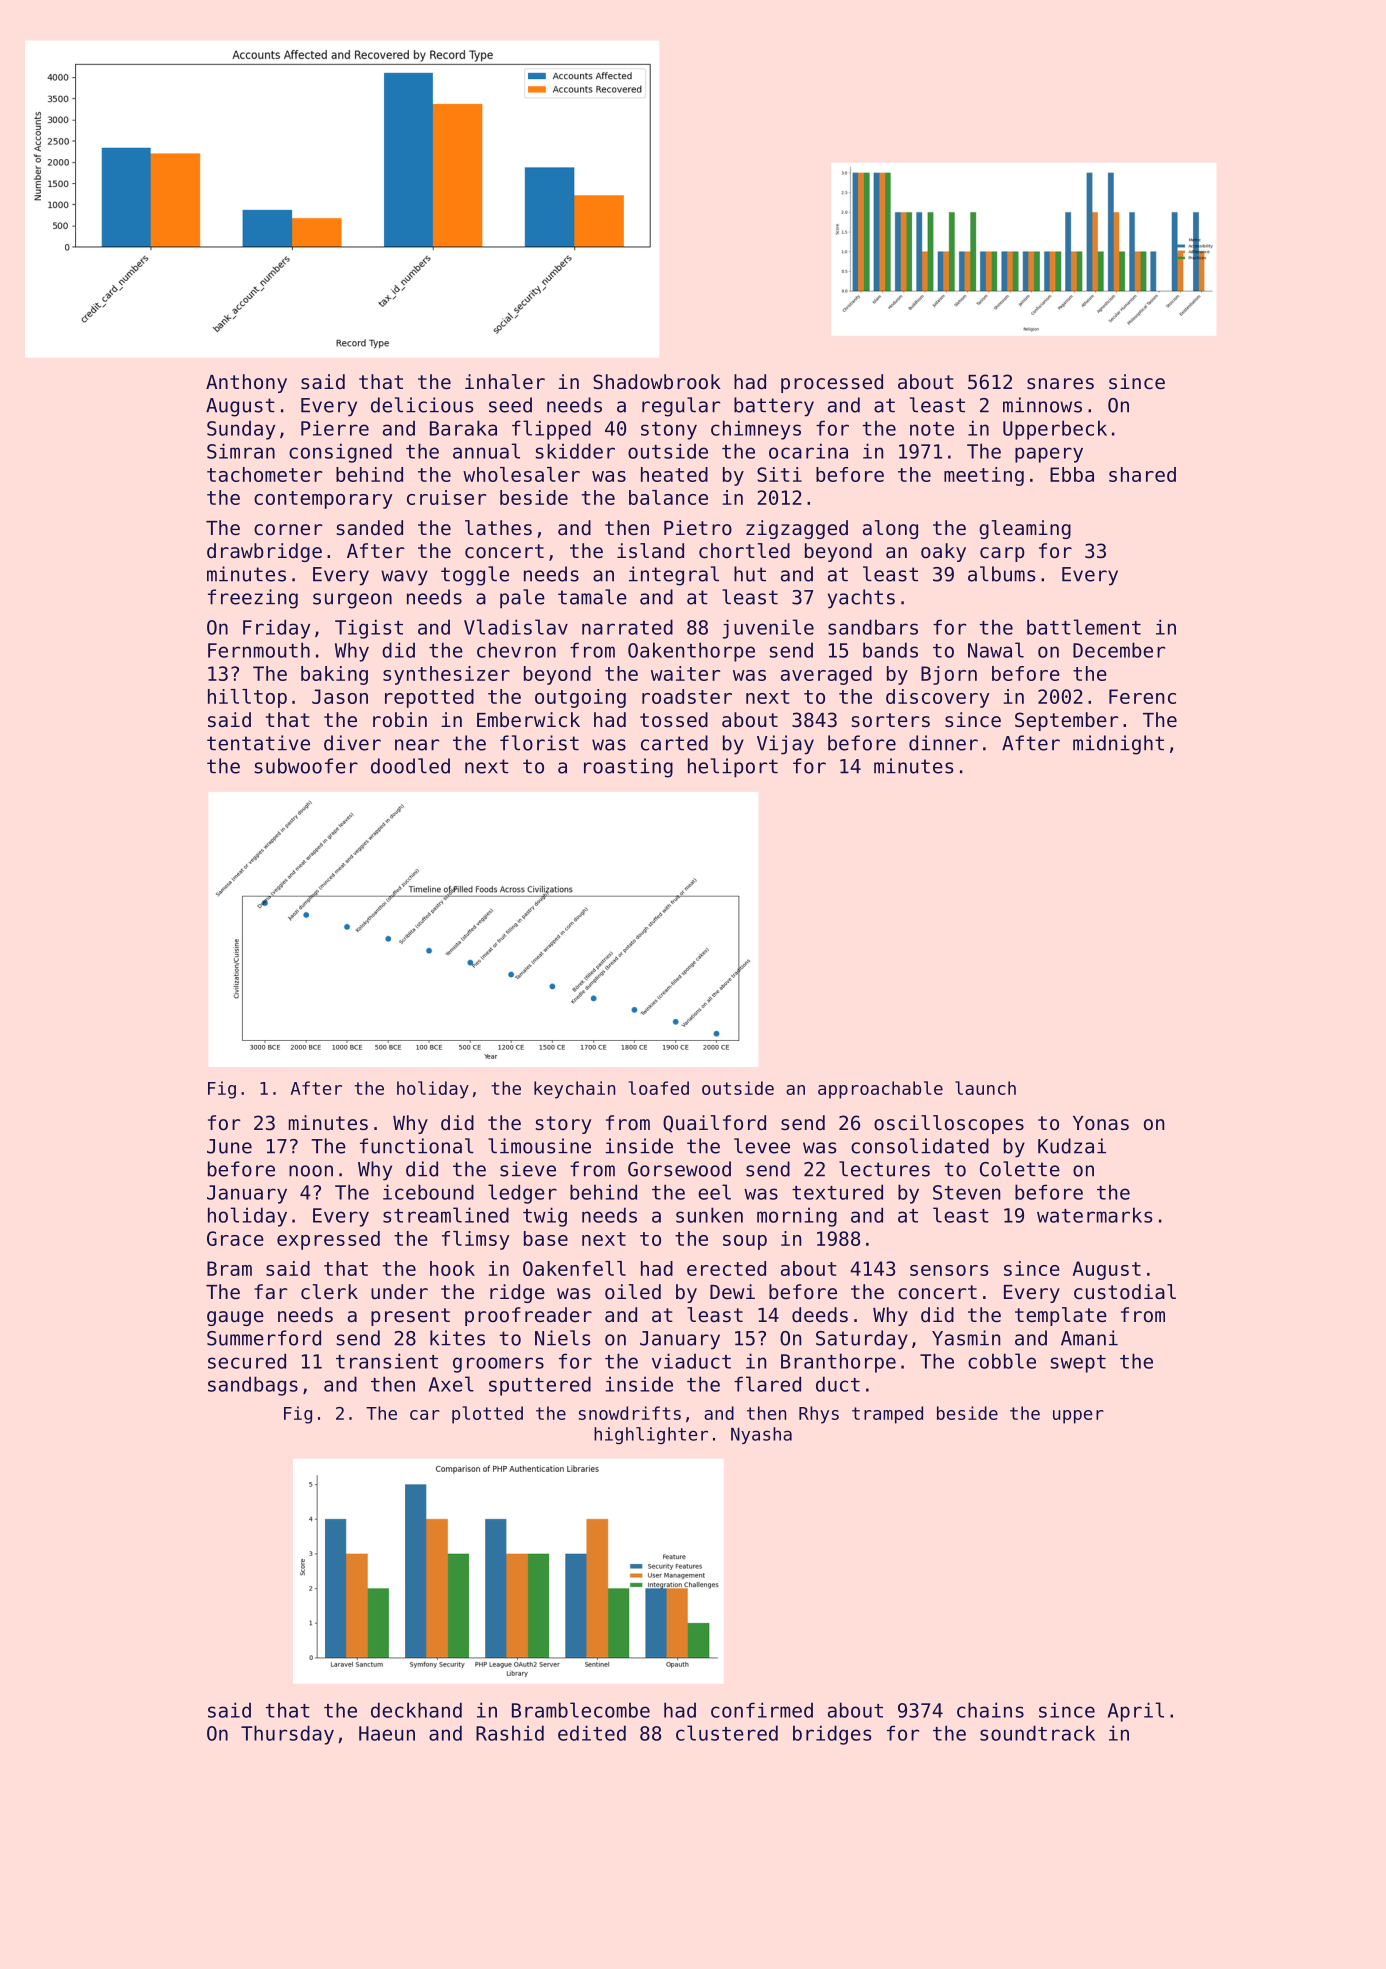 This image has width=1386, height=1969. I want to click on heliport, so click(733, 768).
